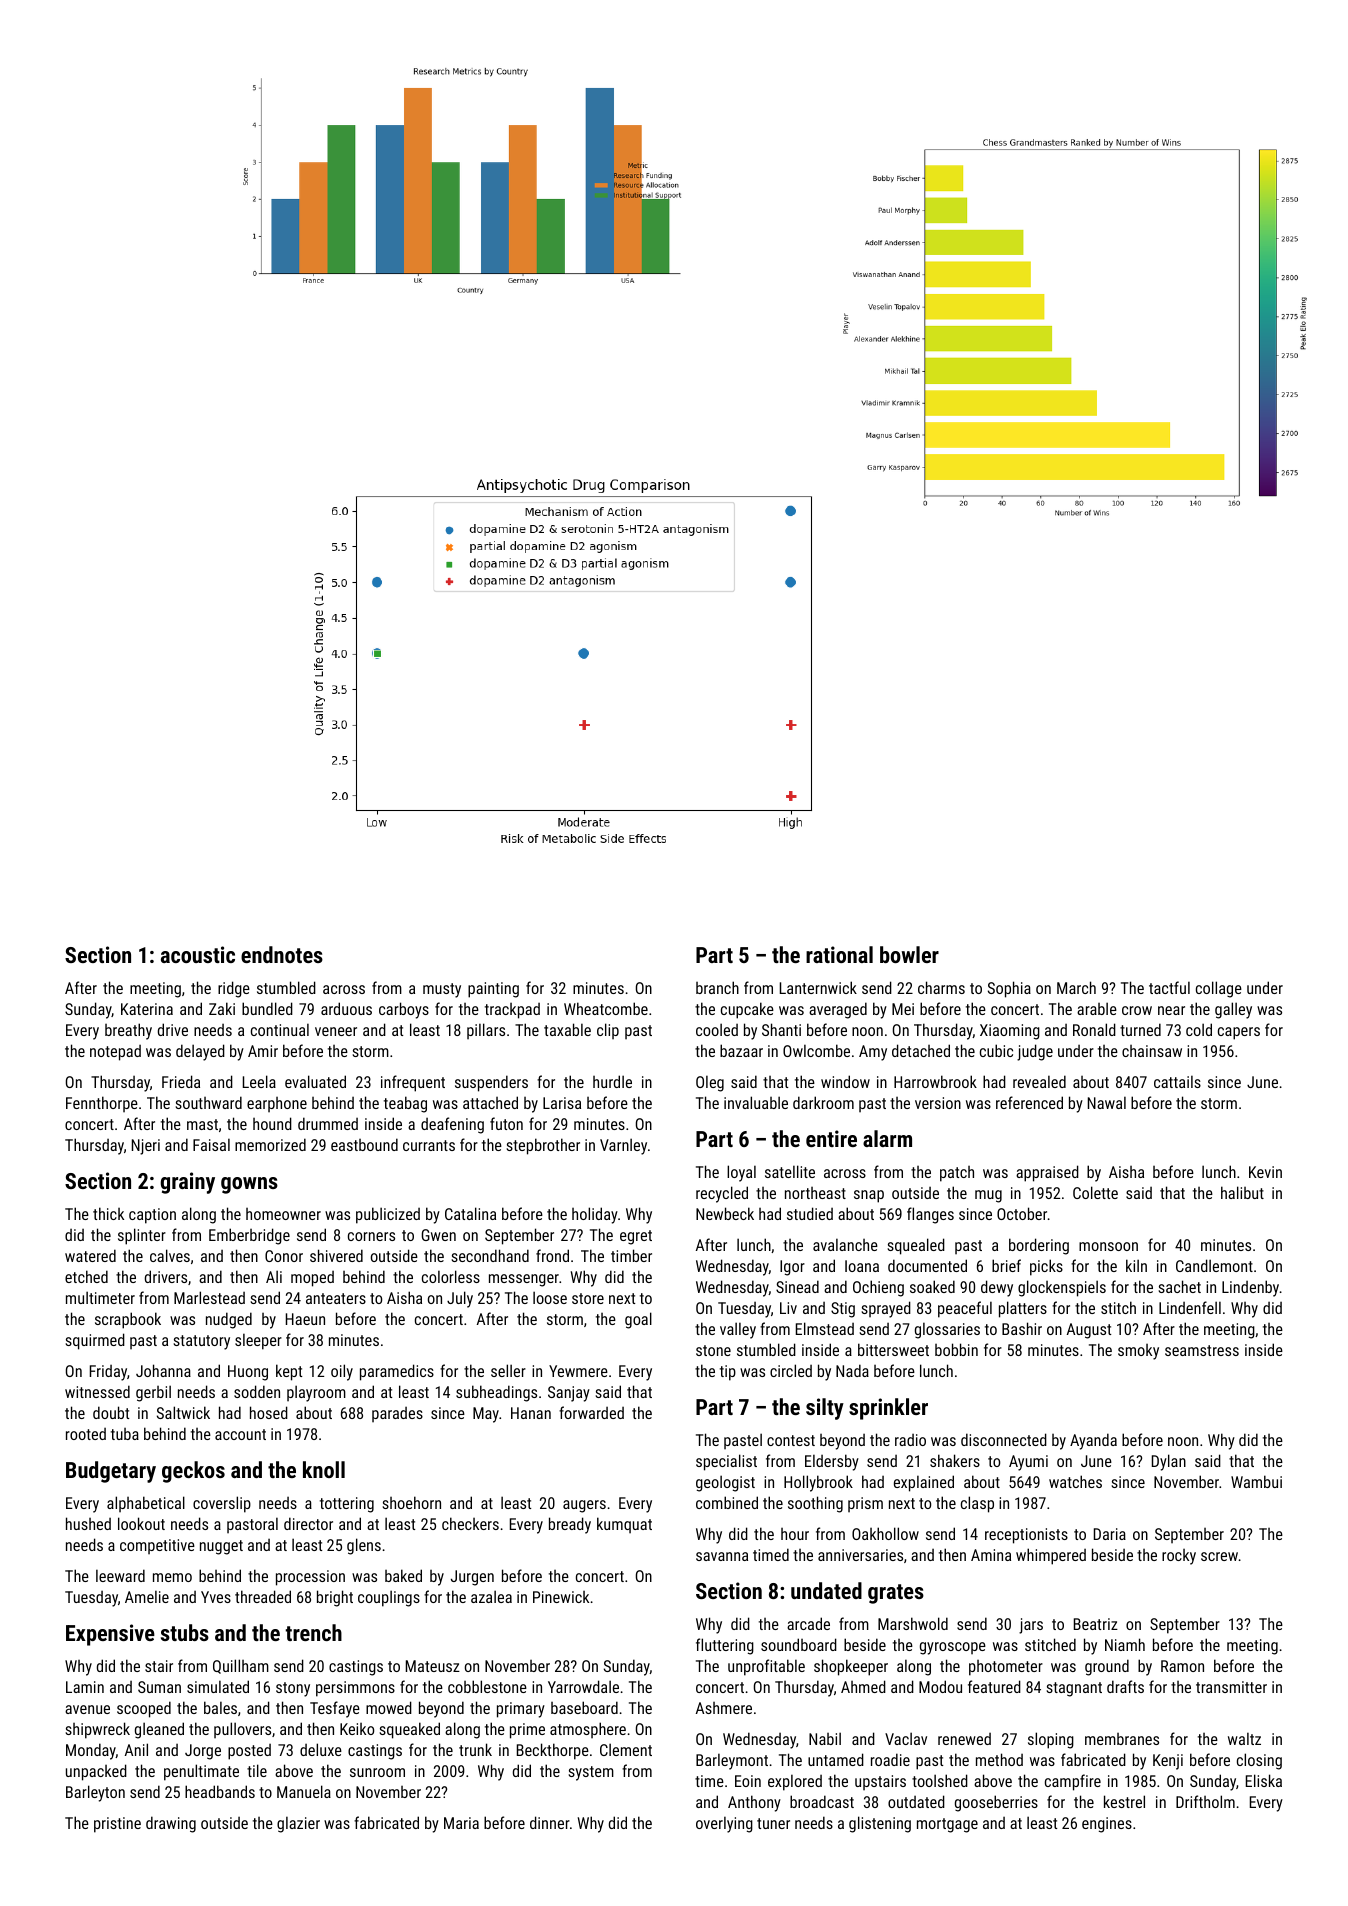 The height and width of the screenshot is (1906, 1348). I want to click on kiln, so click(1136, 1265).
